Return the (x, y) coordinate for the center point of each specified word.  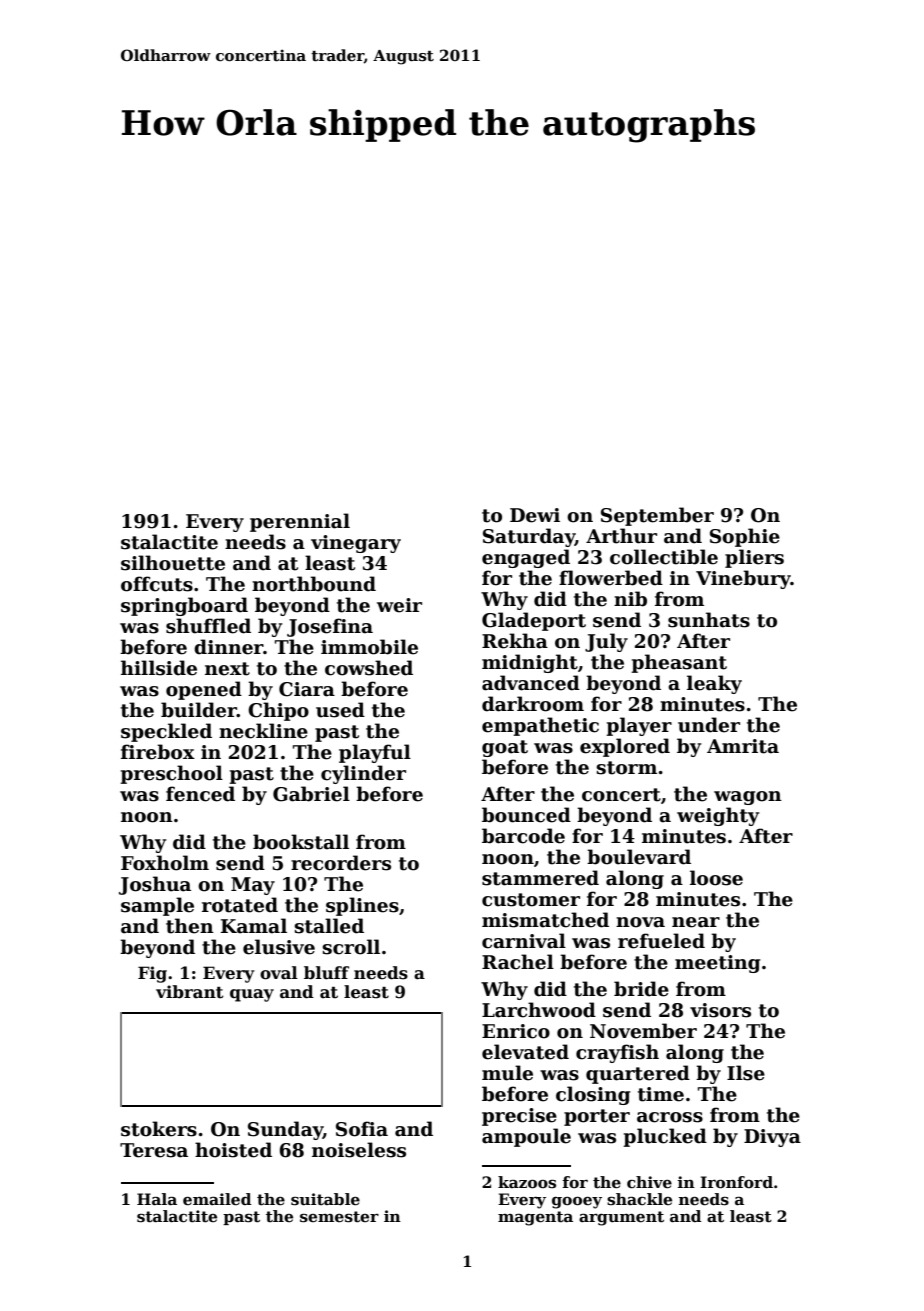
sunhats (709, 620)
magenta (535, 1218)
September (657, 516)
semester (339, 1217)
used (340, 710)
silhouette (173, 563)
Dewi (535, 515)
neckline (263, 731)
